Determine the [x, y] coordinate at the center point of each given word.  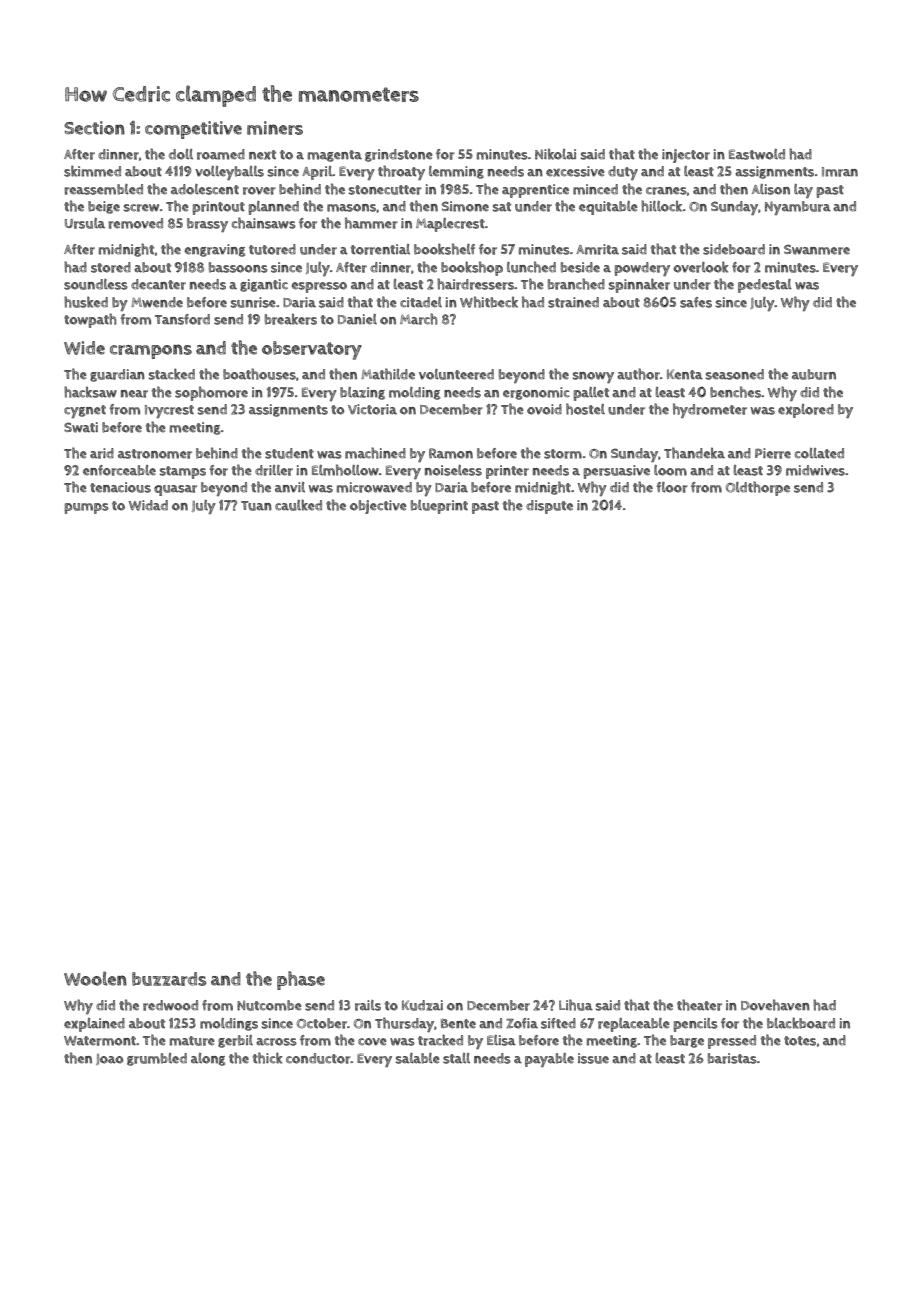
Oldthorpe [758, 488]
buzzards [169, 979]
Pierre [773, 453]
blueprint [439, 507]
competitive [193, 130]
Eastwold [757, 154]
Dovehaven [775, 1005]
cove [372, 1042]
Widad [148, 505]
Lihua [576, 1005]
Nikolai [555, 154]
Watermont [100, 1041]
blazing [362, 393]
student [289, 453]
